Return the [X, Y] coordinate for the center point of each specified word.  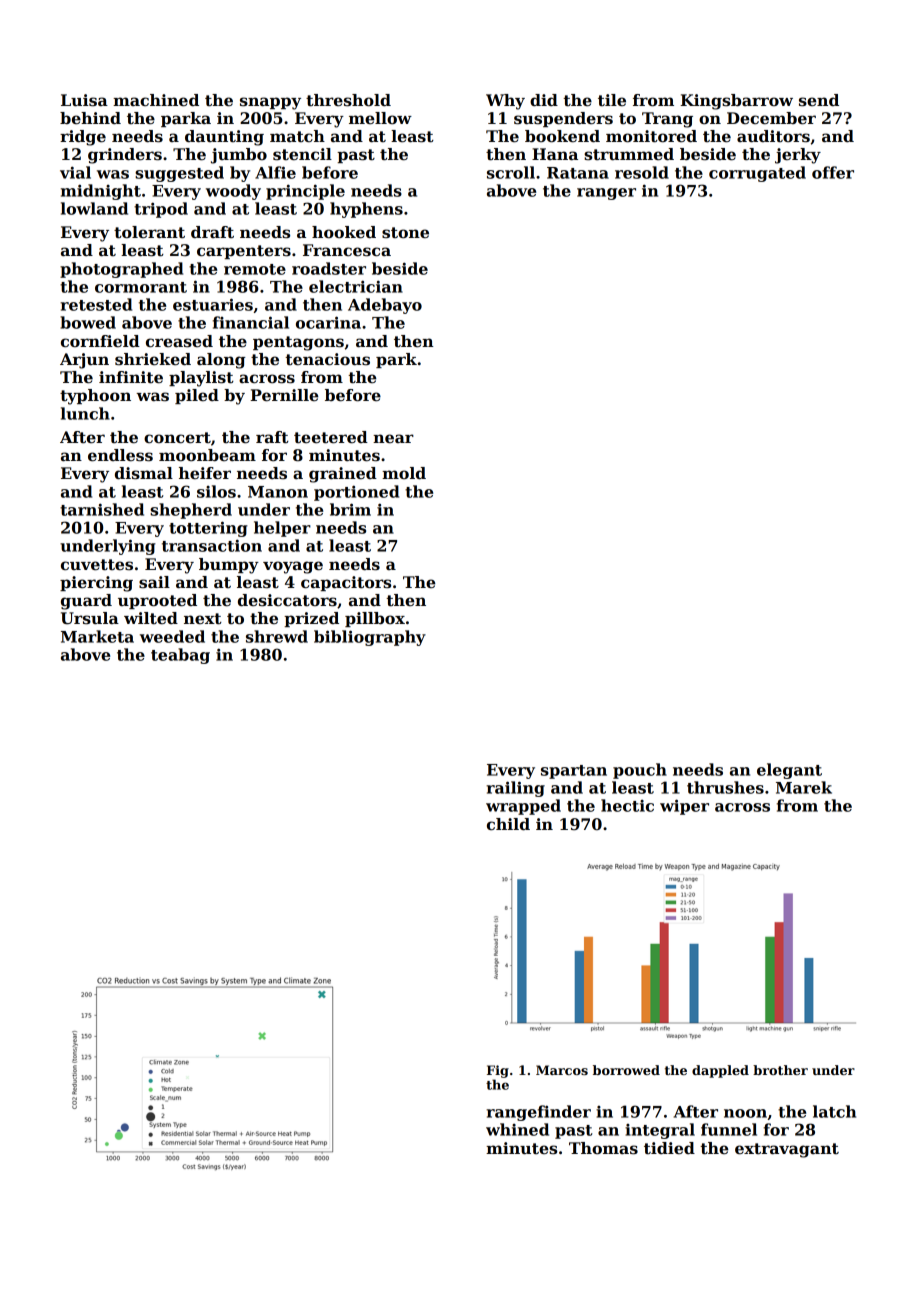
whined [517, 1129]
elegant [789, 771]
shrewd [277, 636]
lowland [94, 208]
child [508, 824]
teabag [180, 656]
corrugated [757, 174]
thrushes [725, 787]
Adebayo [385, 306]
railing [515, 789]
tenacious [327, 359]
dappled [720, 1071]
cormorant [141, 287]
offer [833, 172]
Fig [498, 1071]
